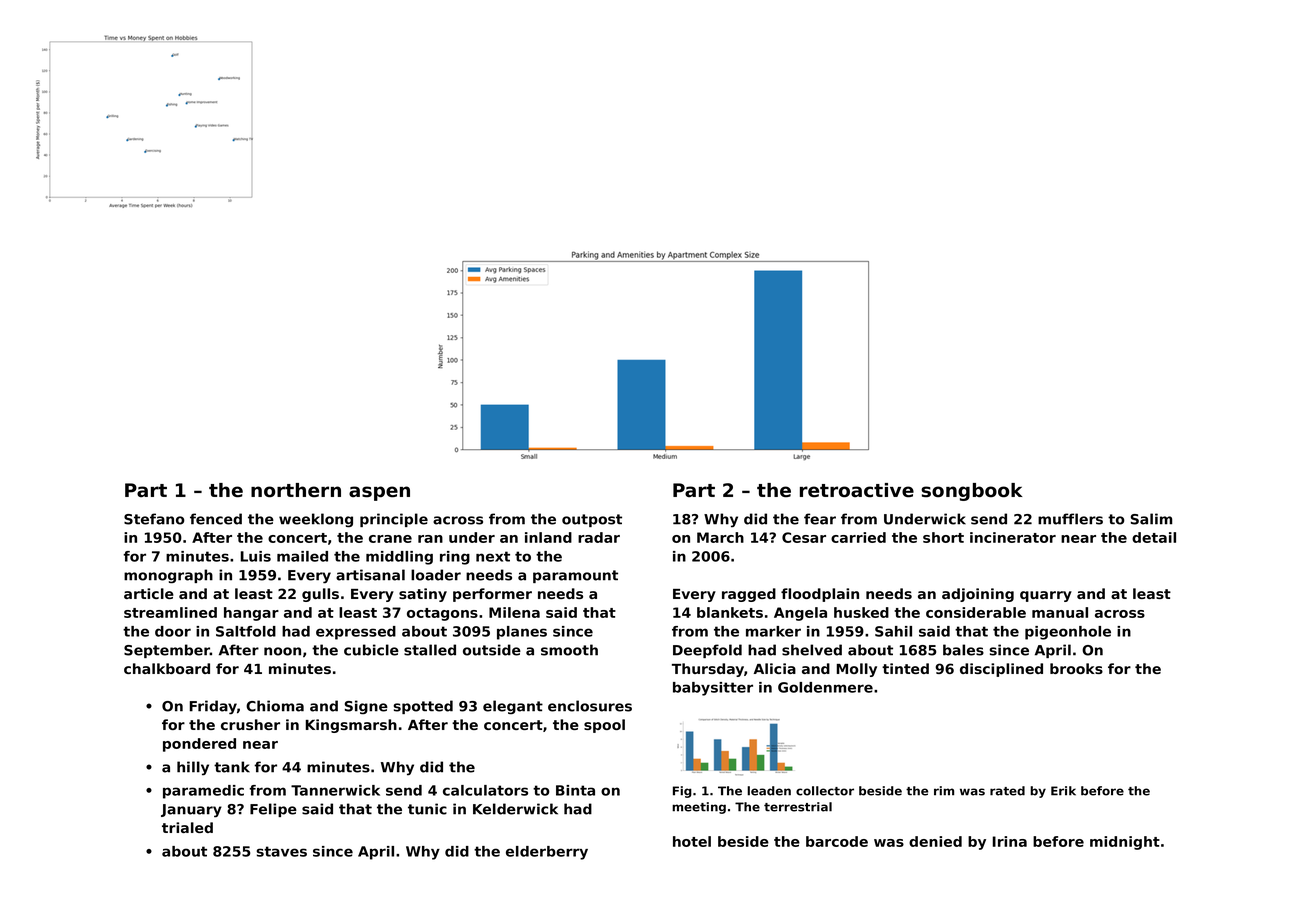  Describe the element at coordinates (203, 792) in the page. I see `paramedic` at that location.
